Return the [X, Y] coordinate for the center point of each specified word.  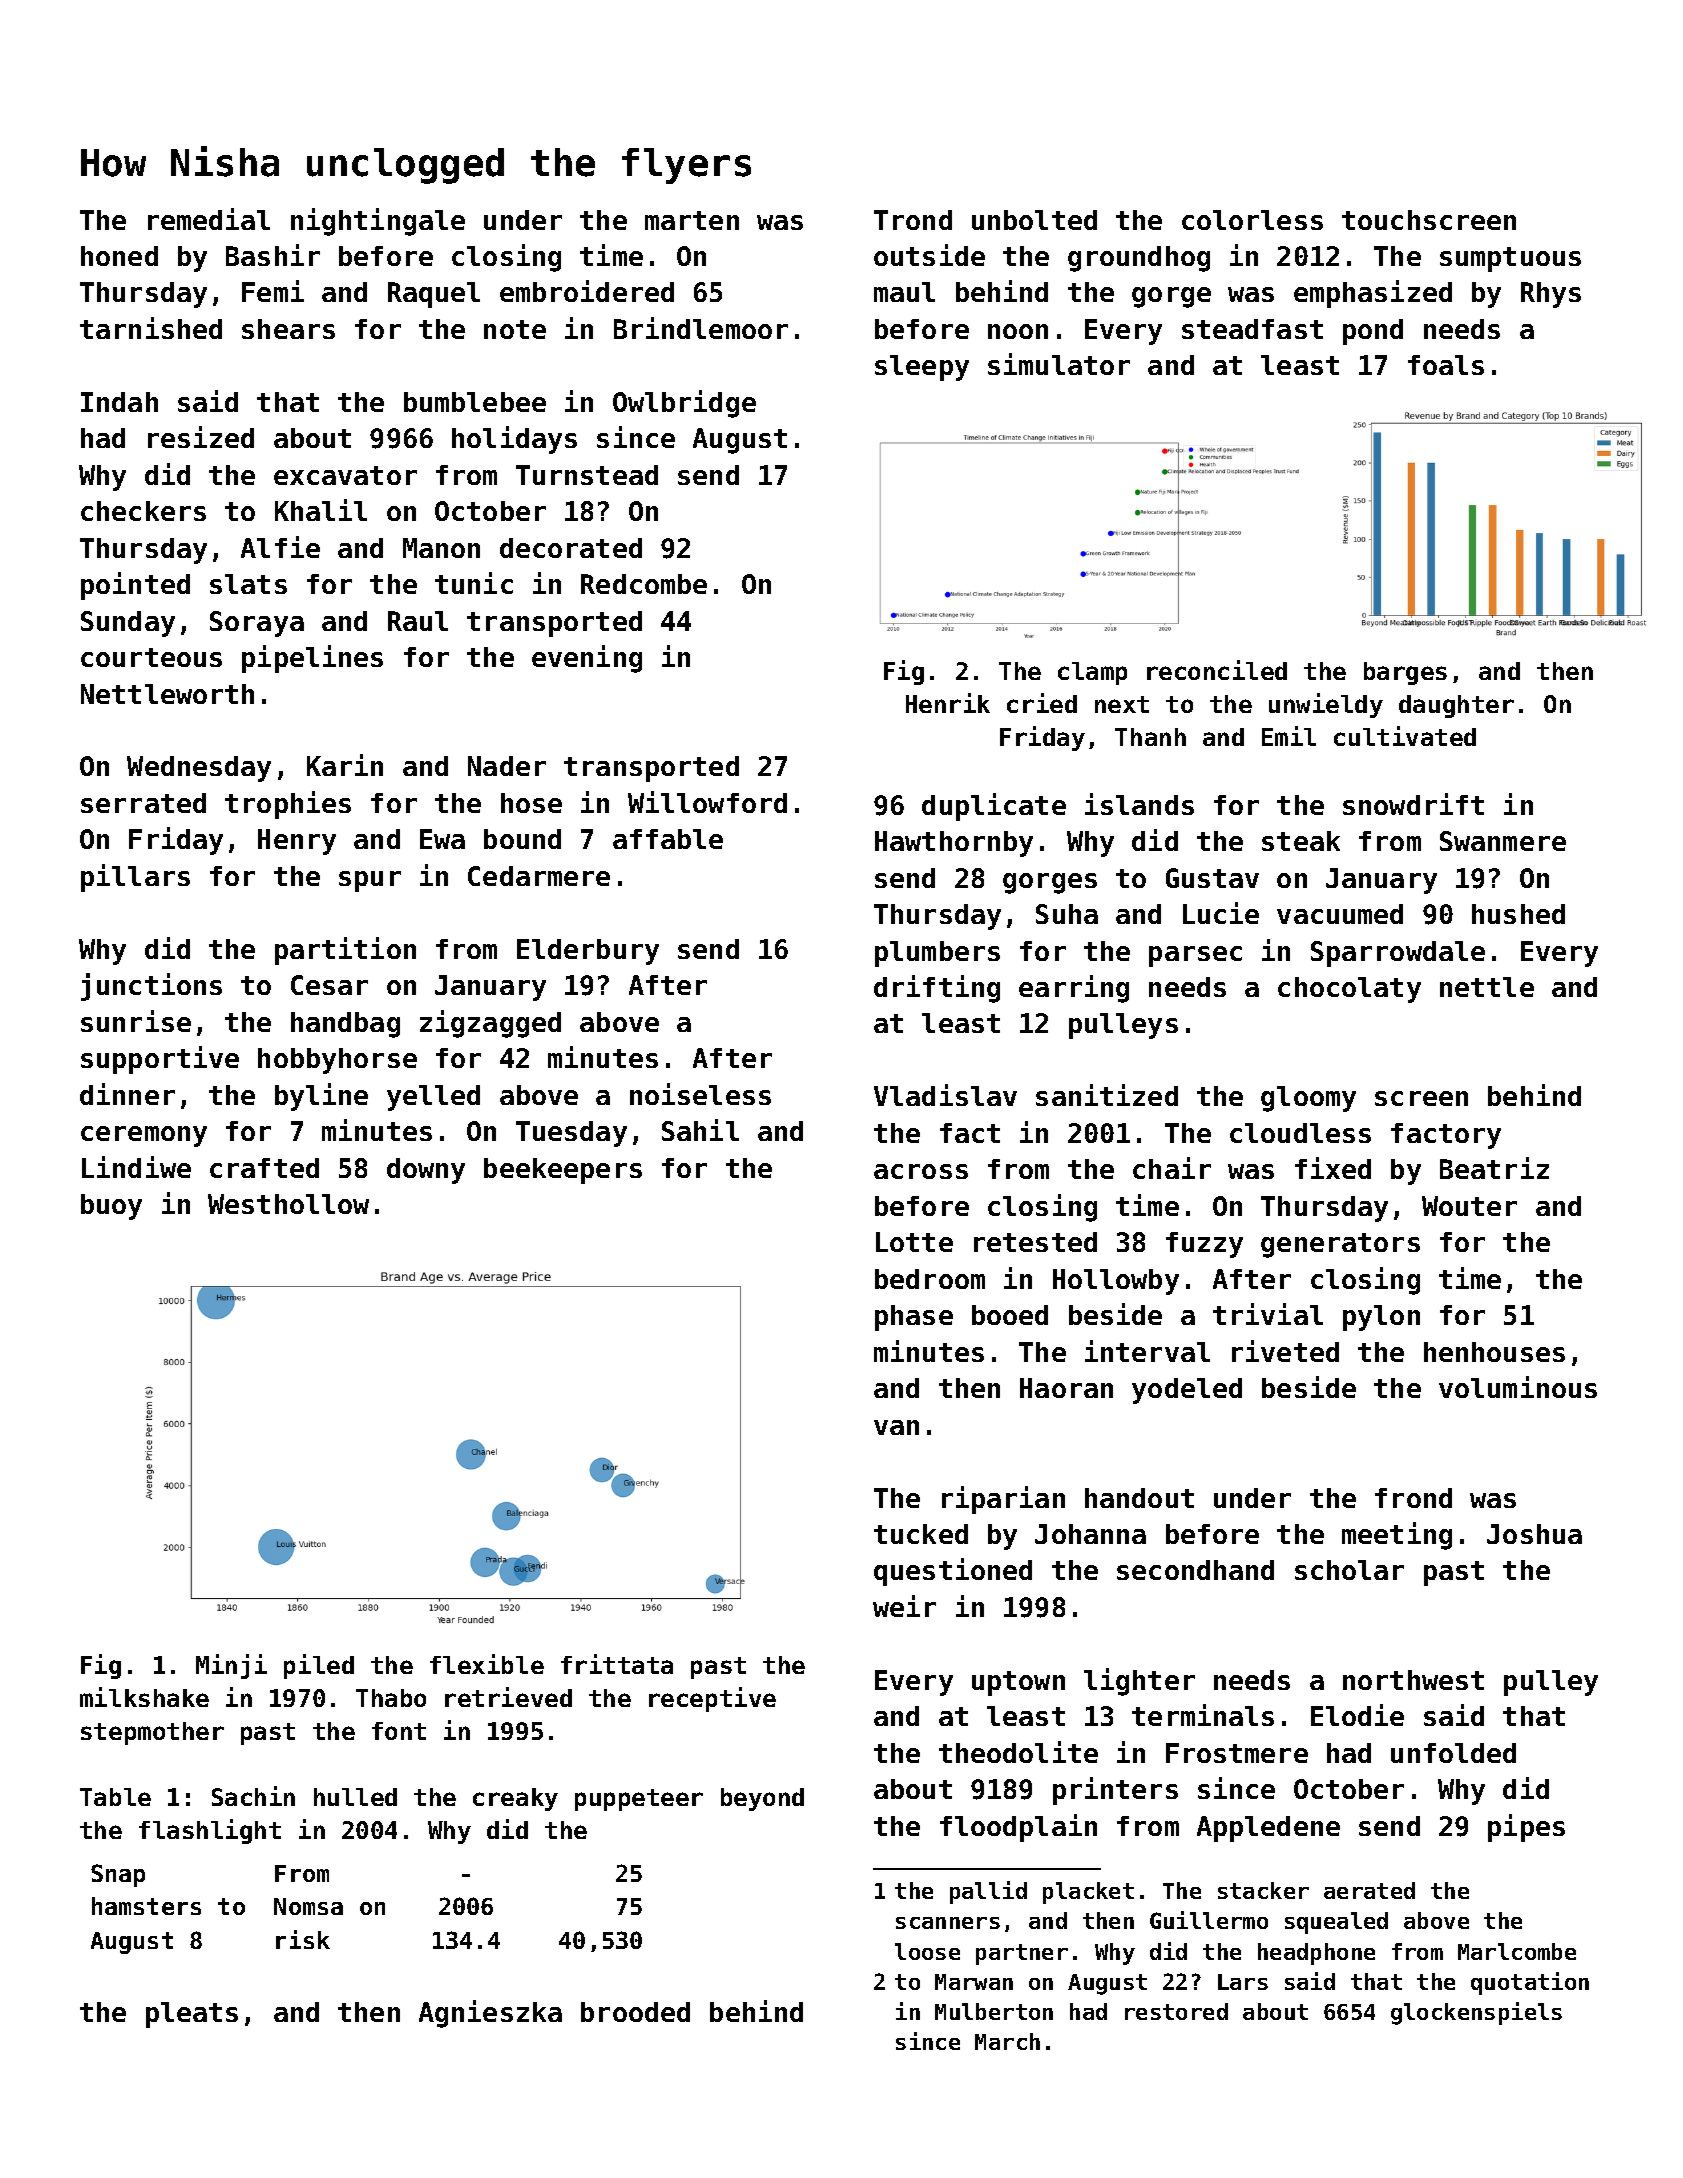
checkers [143, 511]
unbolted [1034, 220]
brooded [635, 2012]
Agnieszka [490, 2014]
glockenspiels [1476, 2013]
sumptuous [1510, 259]
